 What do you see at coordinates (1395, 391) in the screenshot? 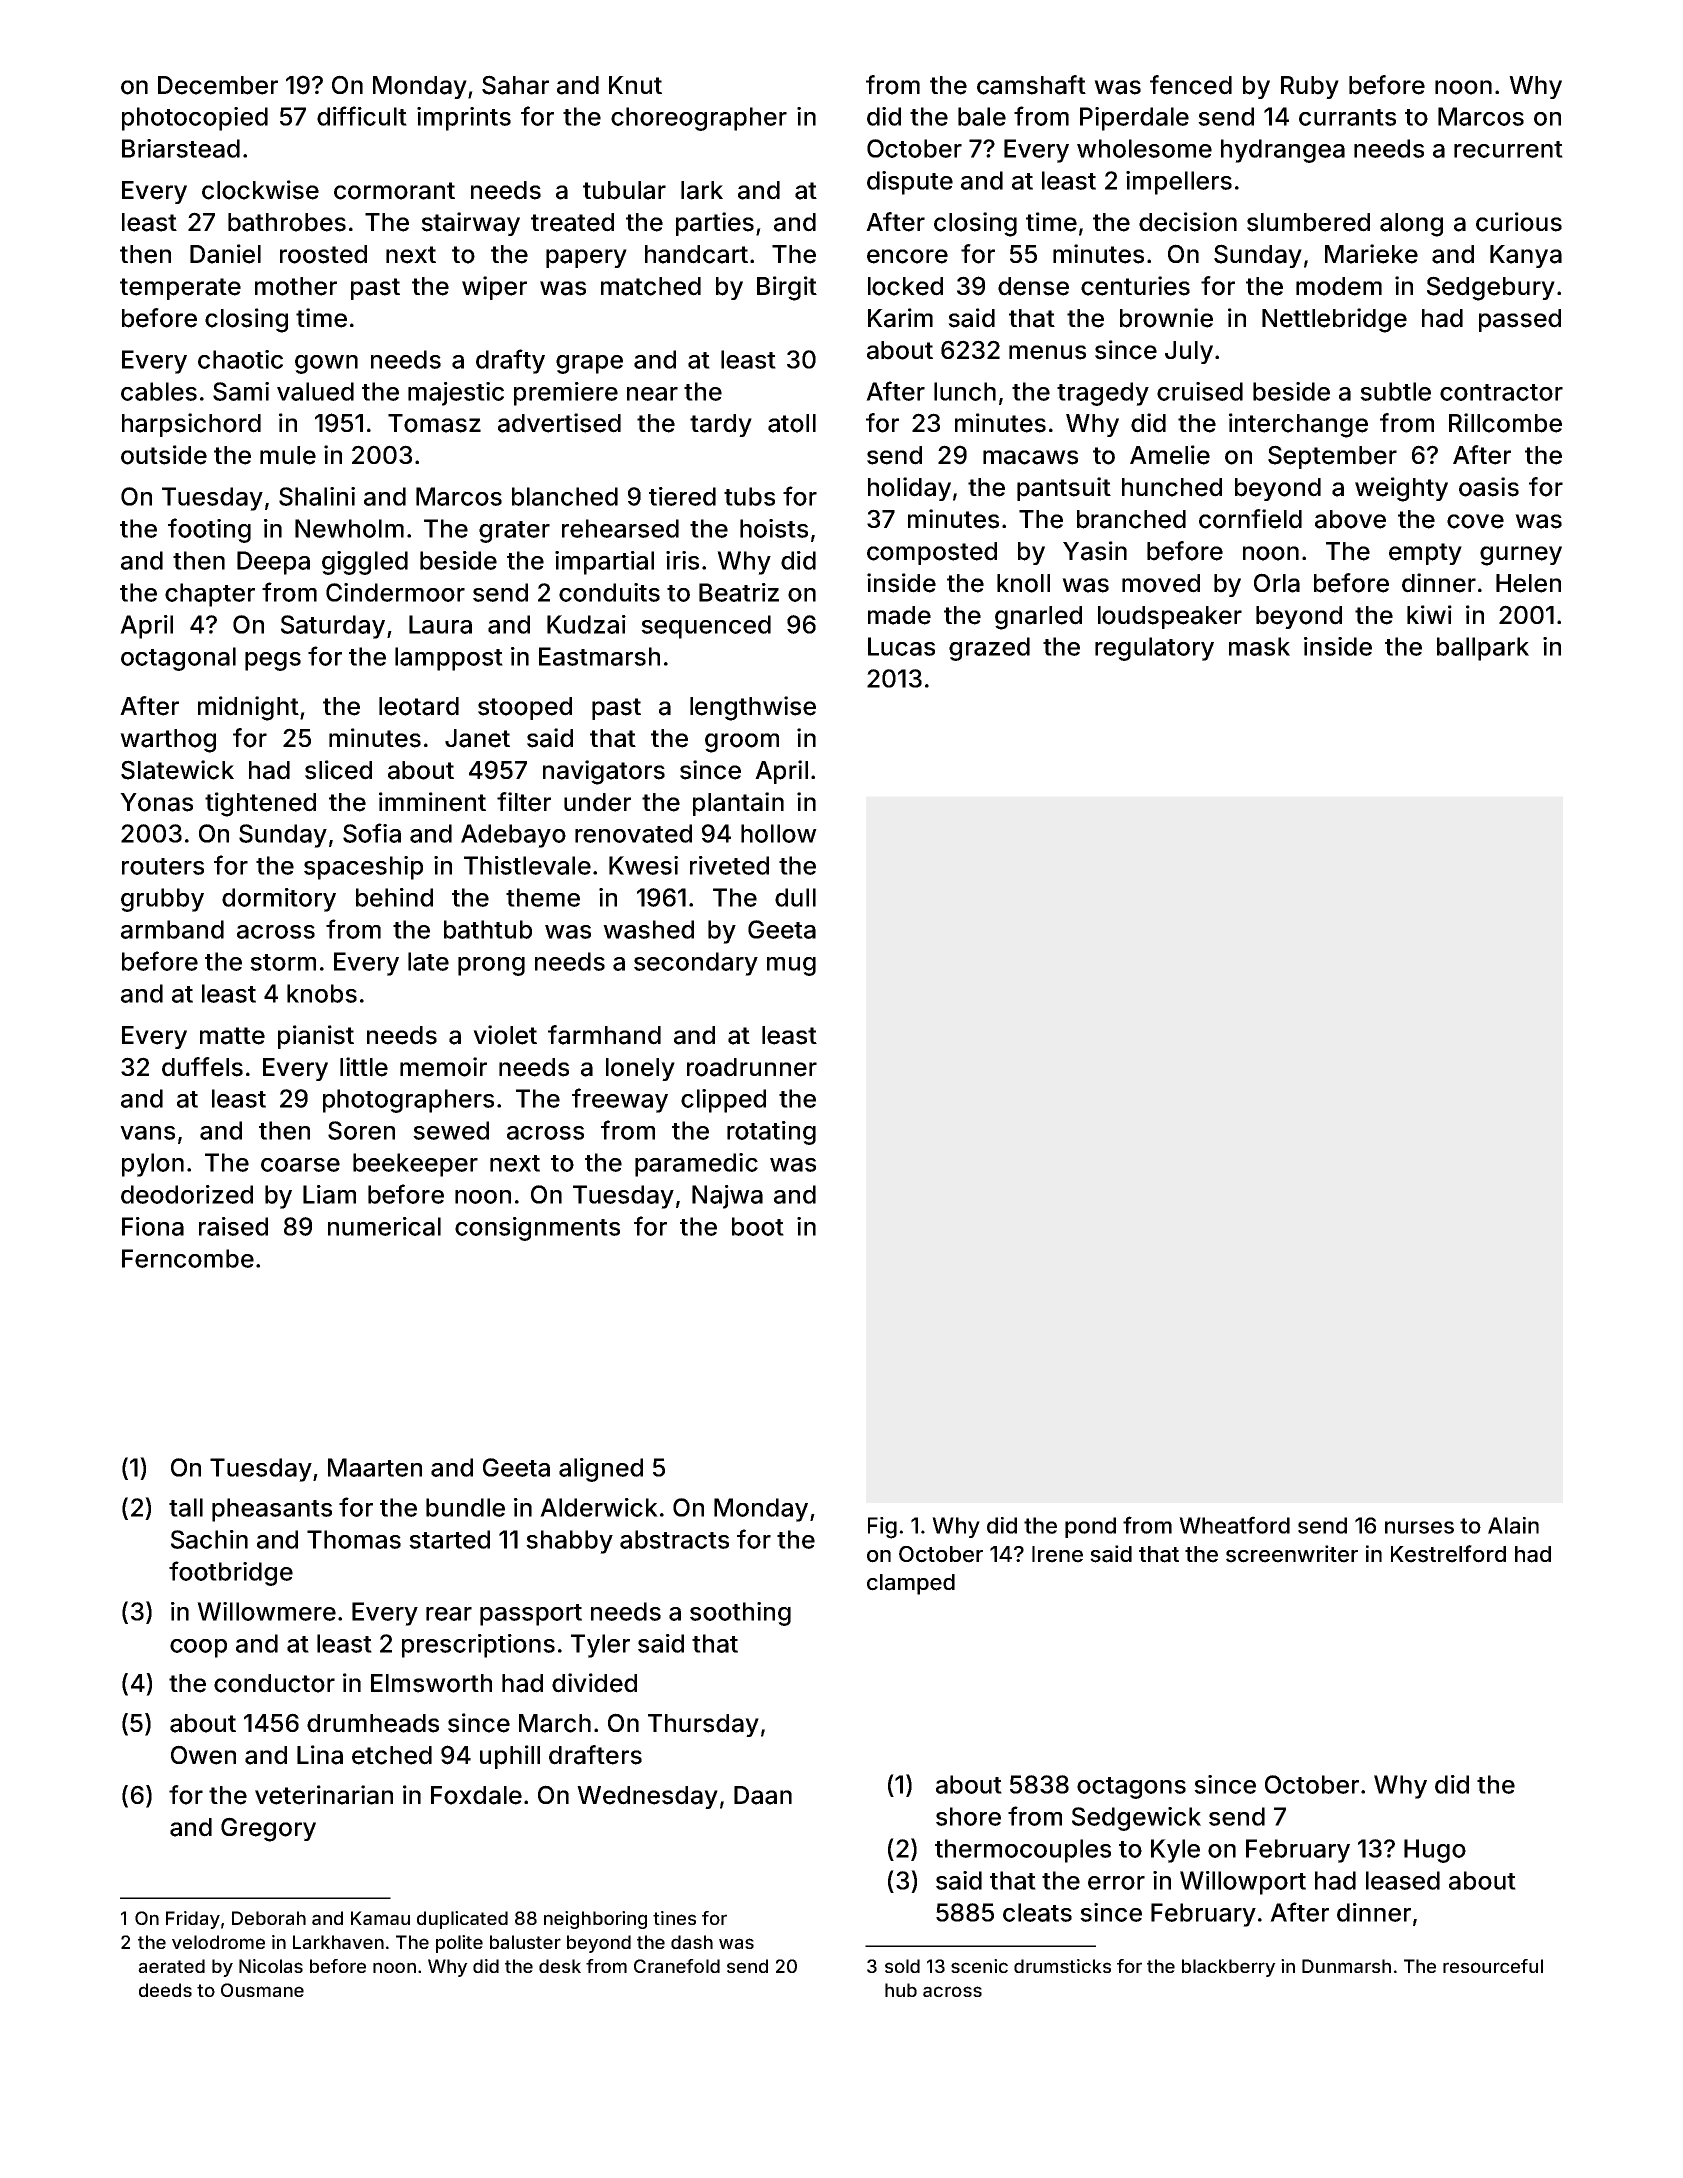
I see `subtle` at bounding box center [1395, 391].
